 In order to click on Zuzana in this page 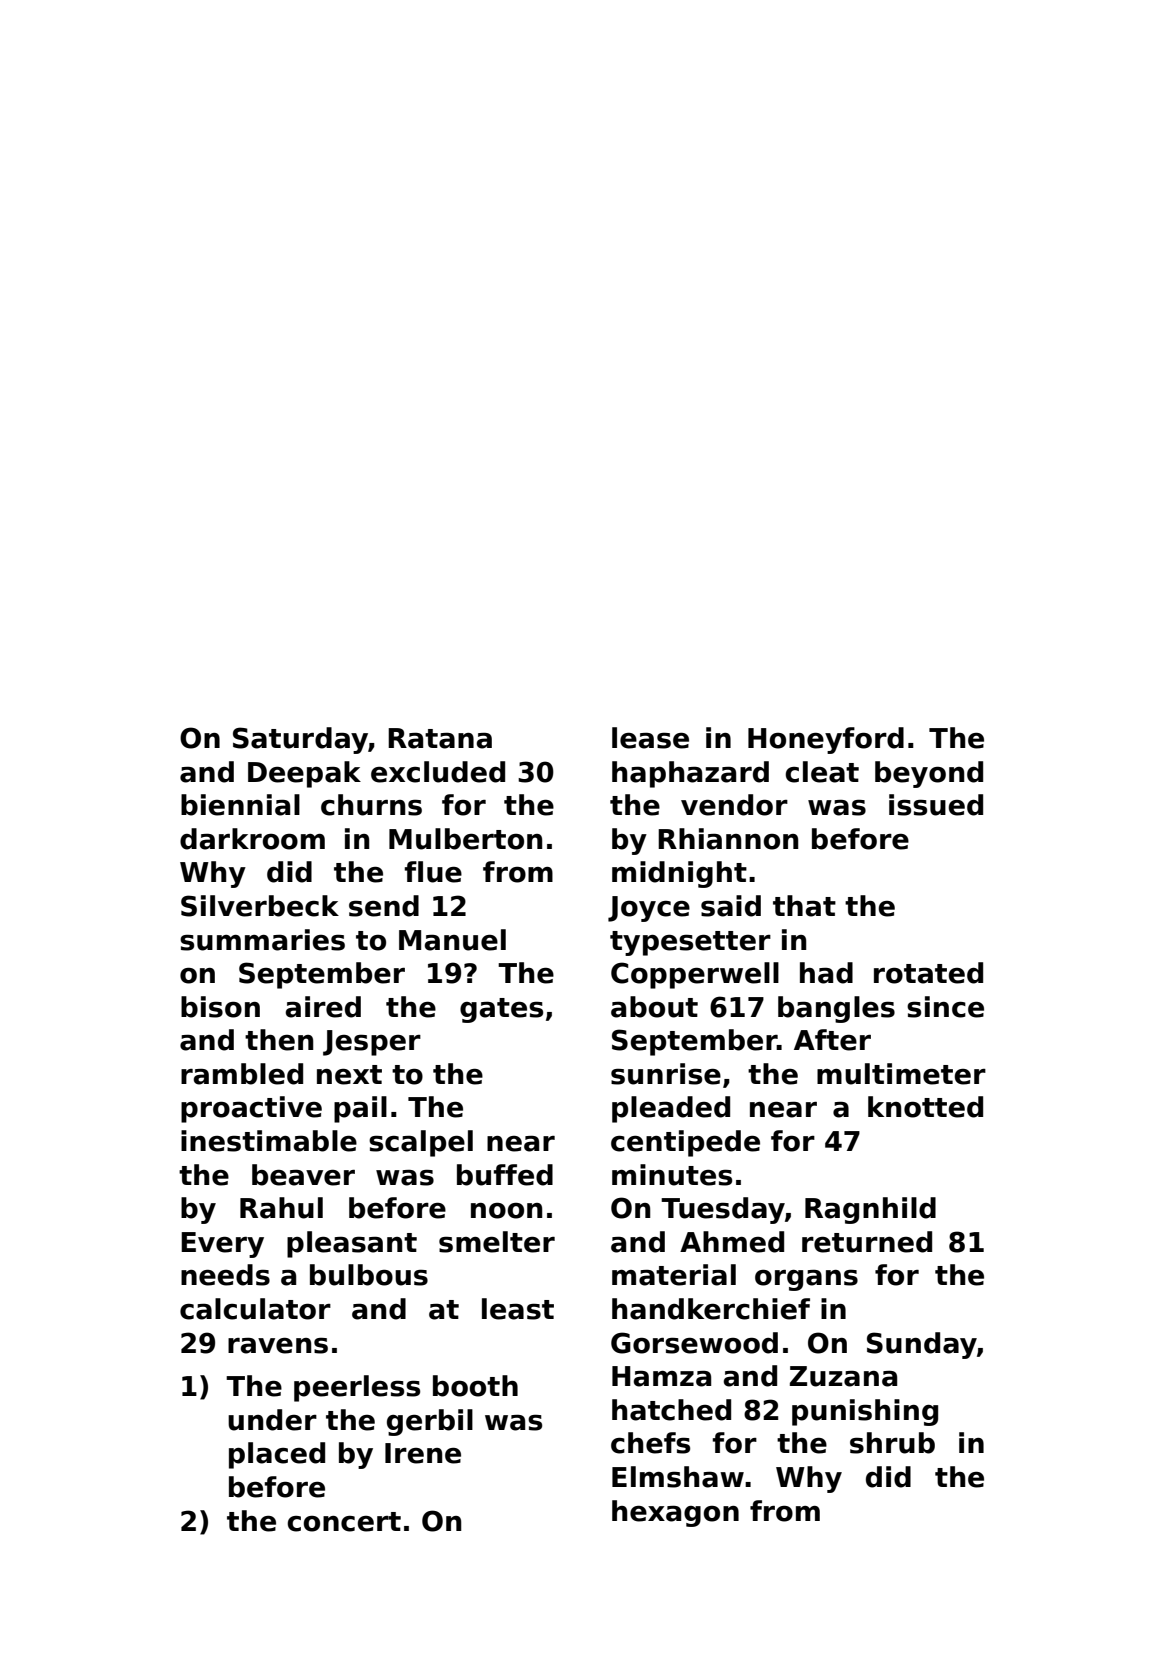, I will do `click(843, 1376)`.
